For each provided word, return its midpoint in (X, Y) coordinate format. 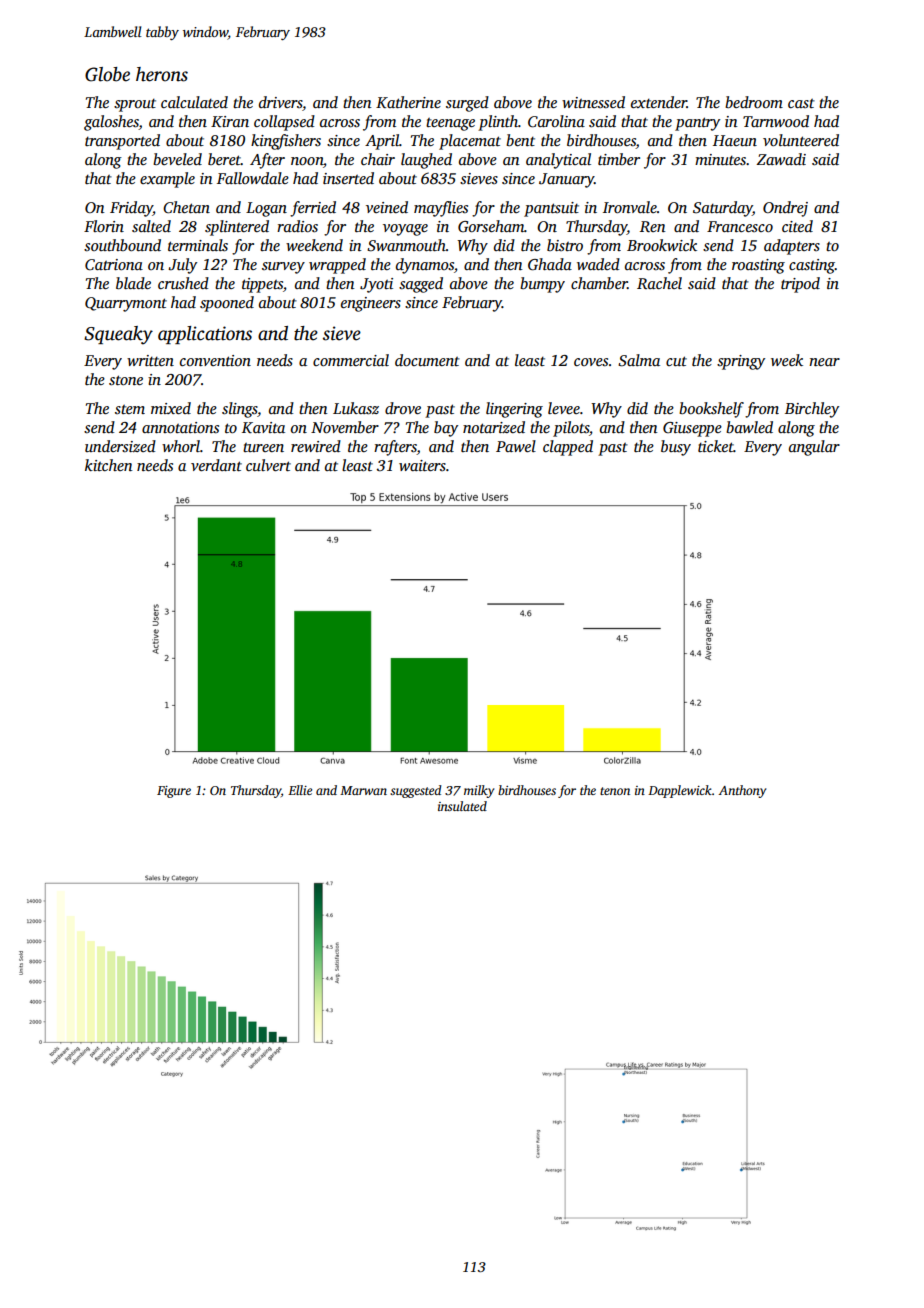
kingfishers (286, 142)
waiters (422, 465)
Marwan (363, 790)
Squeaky (118, 335)
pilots (571, 429)
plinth (498, 123)
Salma (639, 360)
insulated (462, 806)
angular (814, 448)
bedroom (754, 102)
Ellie (300, 790)
